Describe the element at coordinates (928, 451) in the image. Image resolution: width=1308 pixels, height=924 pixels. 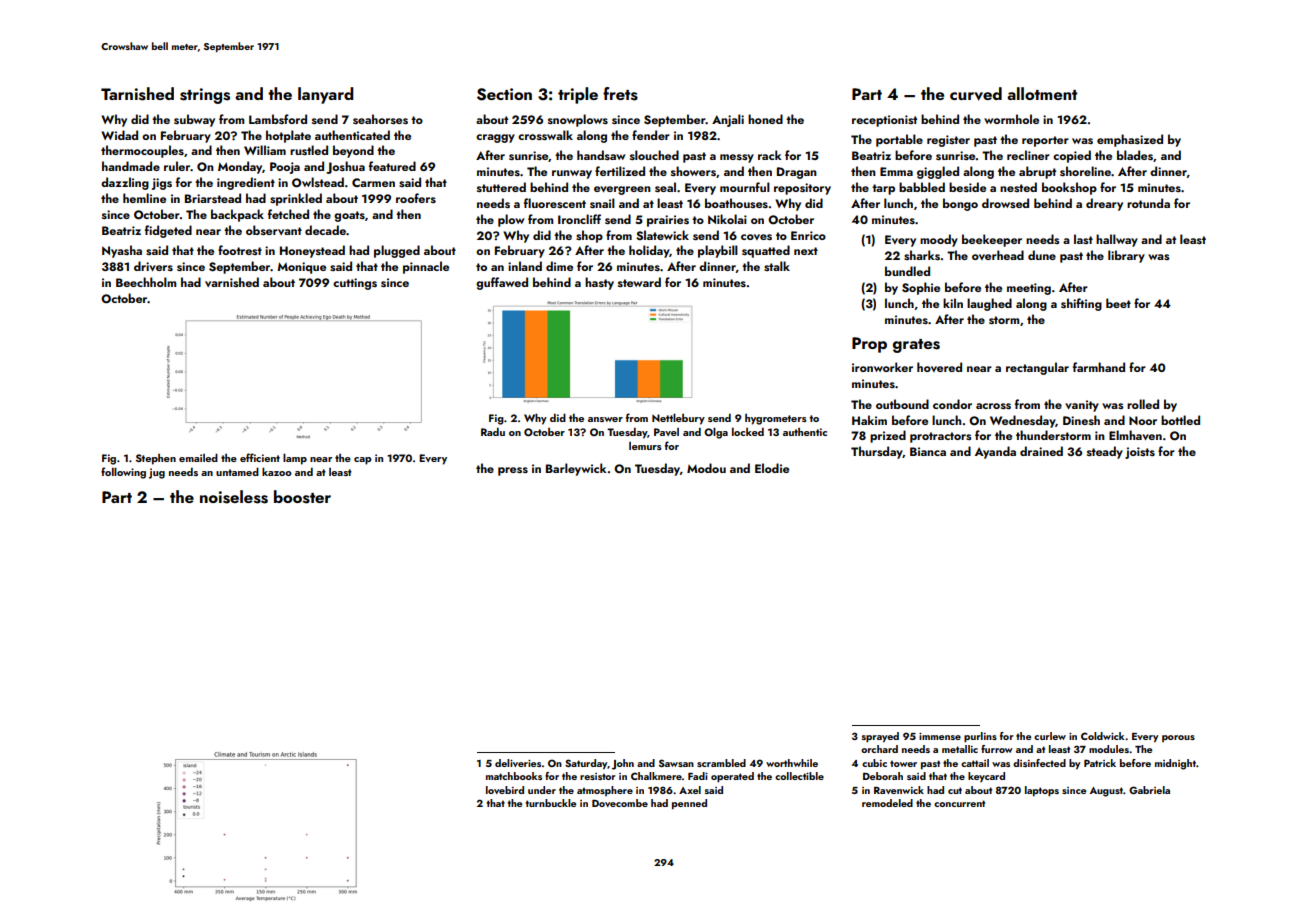
I see `Bianca` at that location.
